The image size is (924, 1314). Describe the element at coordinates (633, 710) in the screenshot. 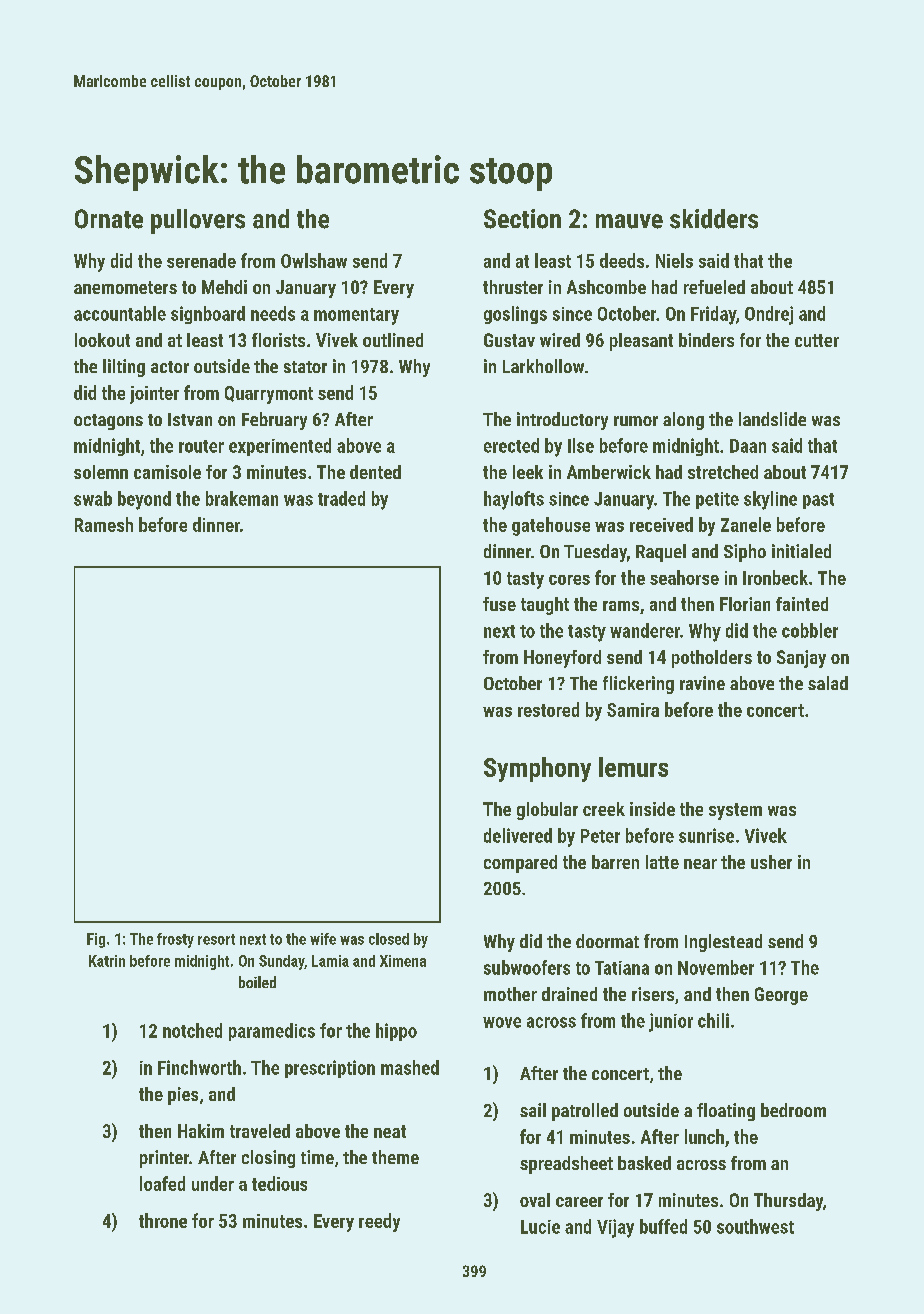

I see `Samira` at that location.
